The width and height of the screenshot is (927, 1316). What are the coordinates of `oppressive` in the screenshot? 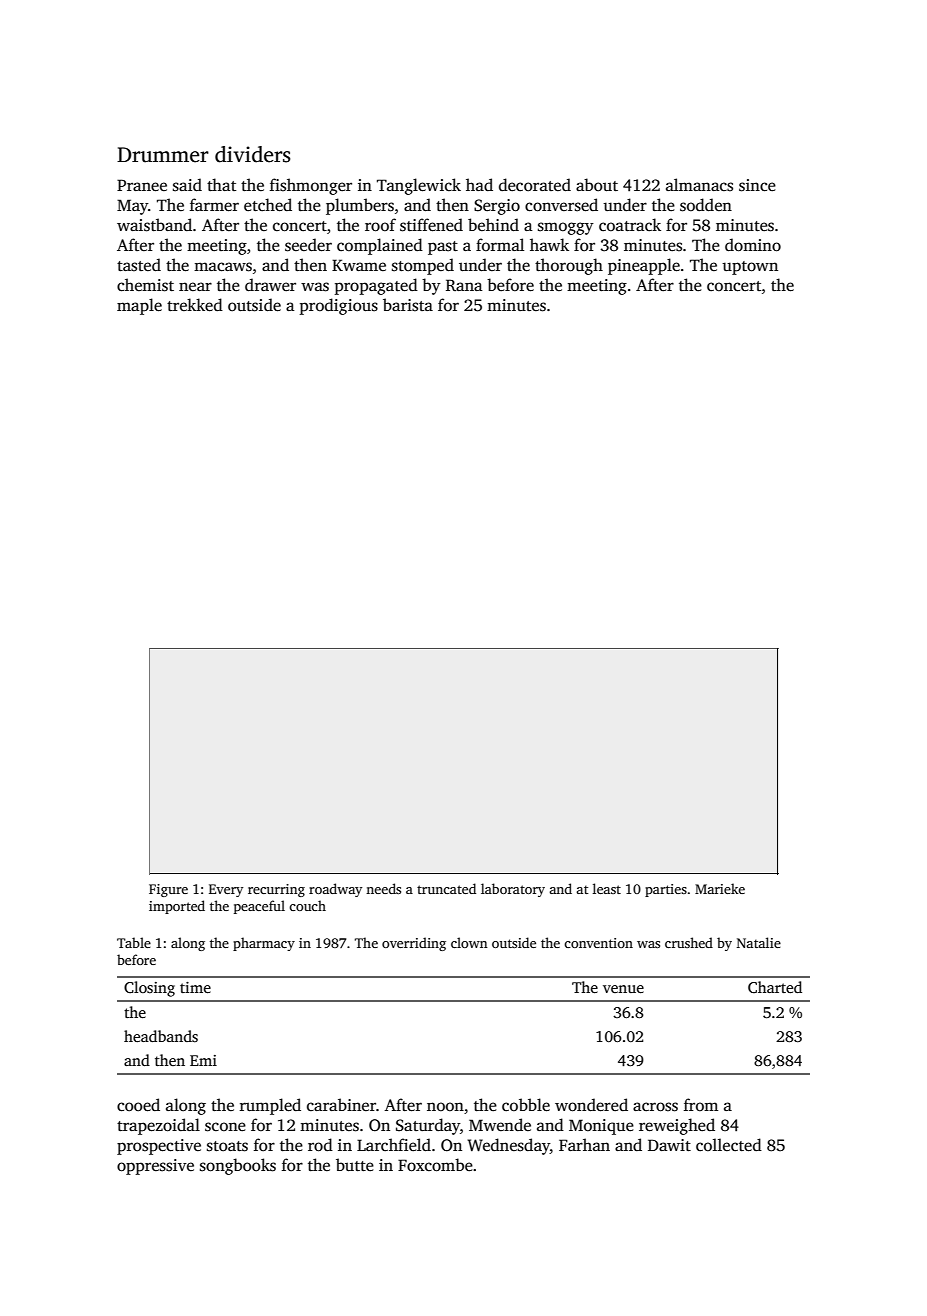 It's located at (155, 1167).
